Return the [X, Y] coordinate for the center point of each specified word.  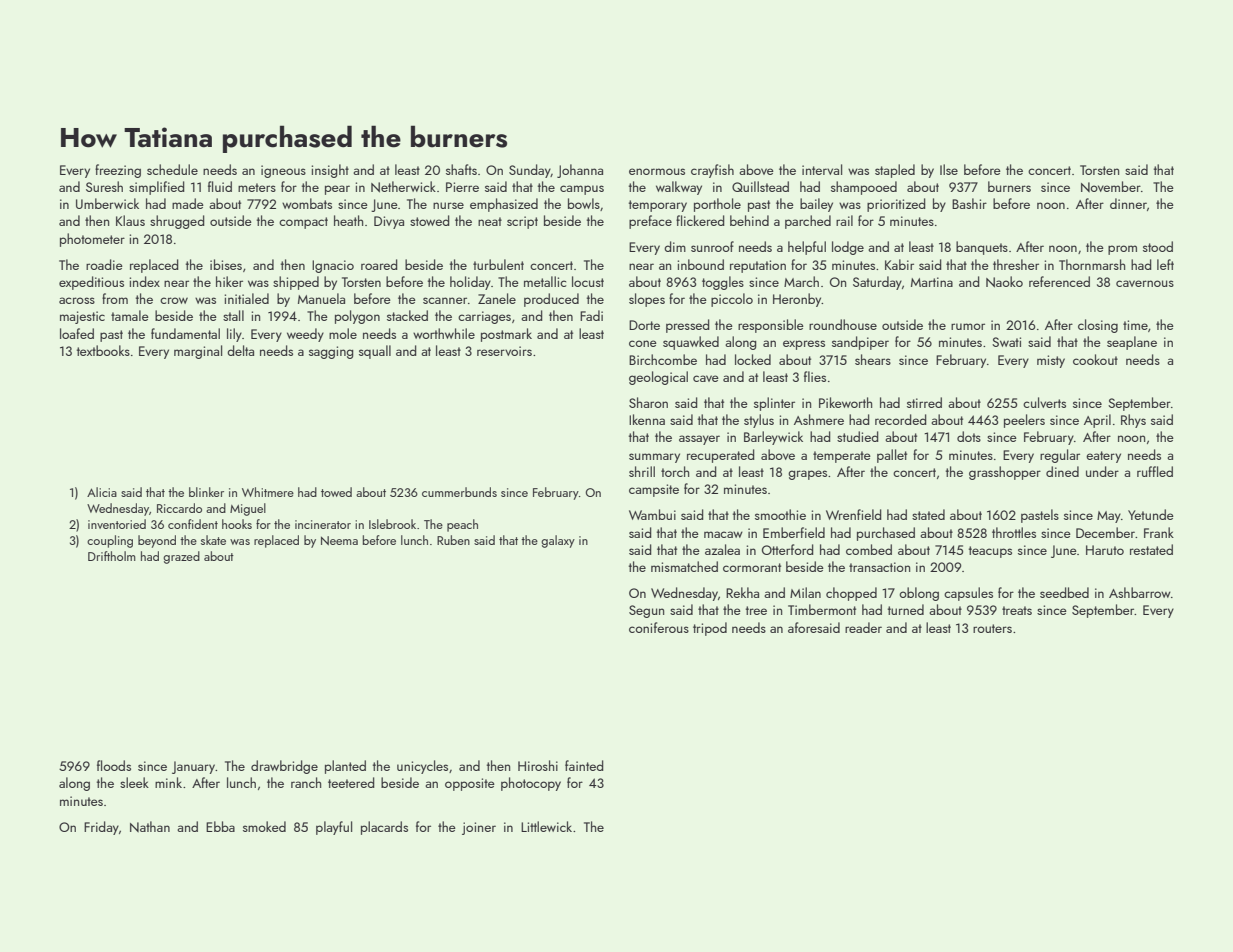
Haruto [1105, 550]
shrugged [177, 222]
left [1165, 264]
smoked [264, 826]
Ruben [453, 540]
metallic [545, 281]
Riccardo [179, 508]
